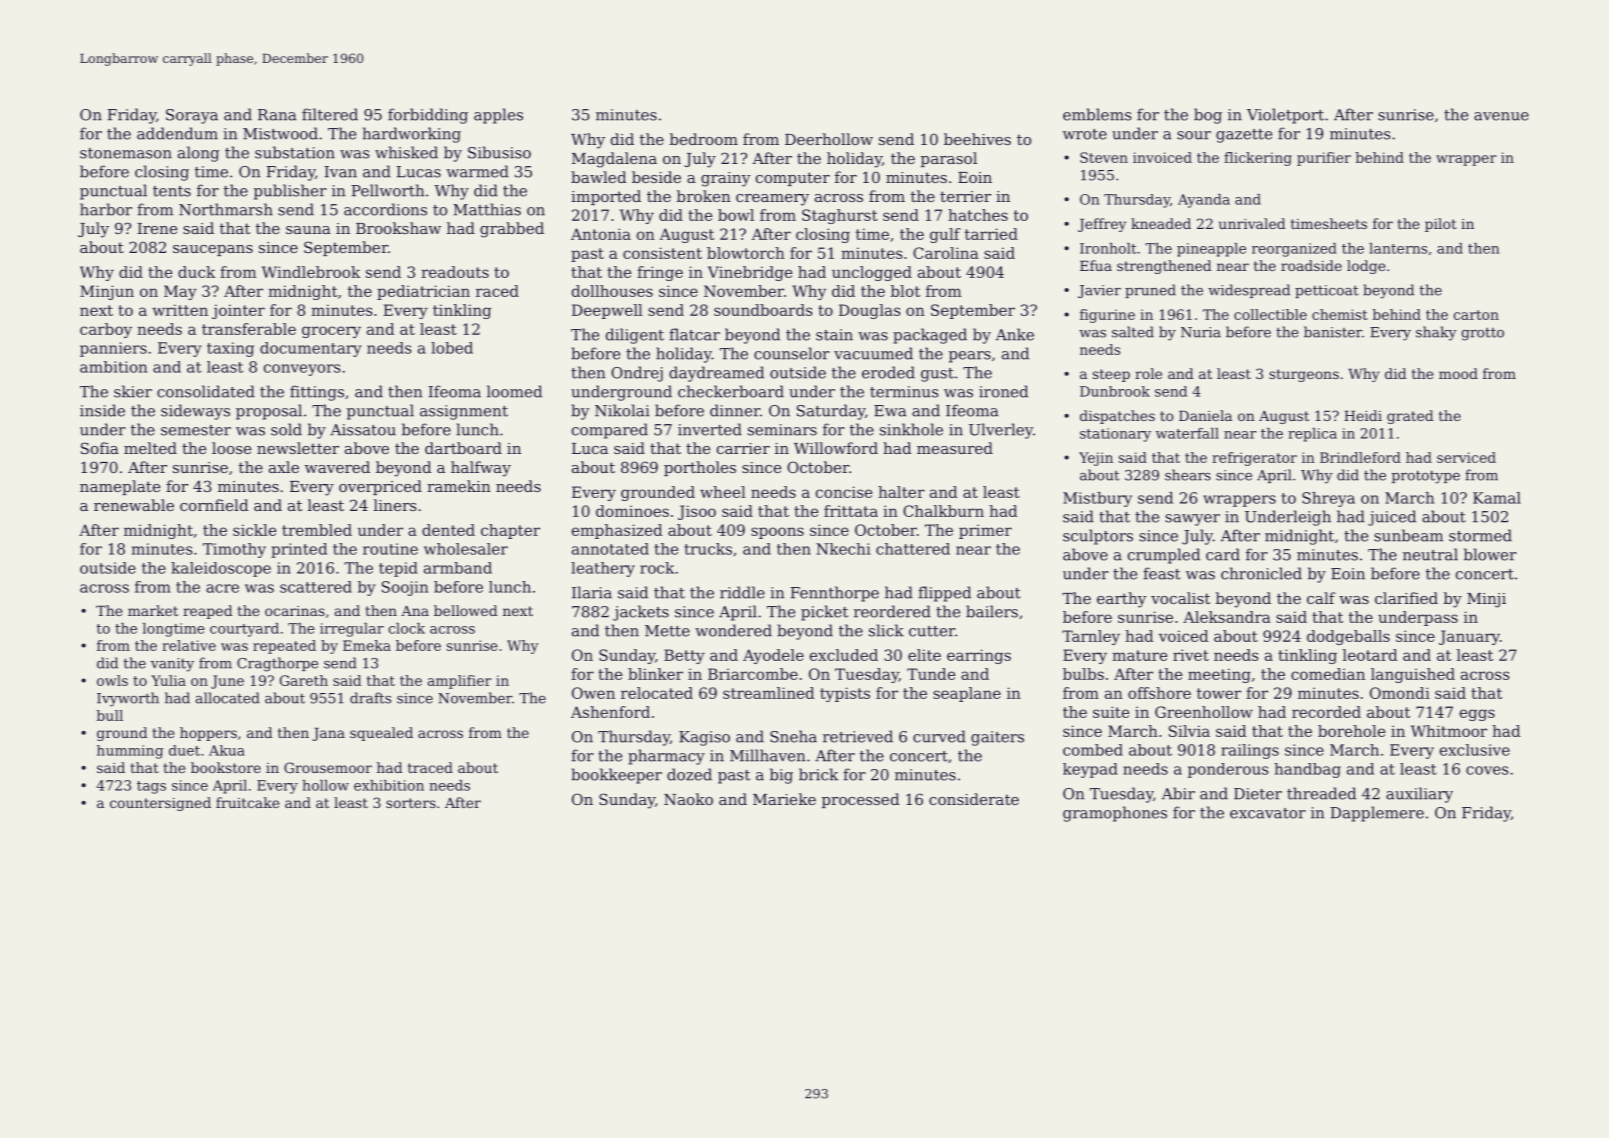  I want to click on checkerboard, so click(731, 391).
